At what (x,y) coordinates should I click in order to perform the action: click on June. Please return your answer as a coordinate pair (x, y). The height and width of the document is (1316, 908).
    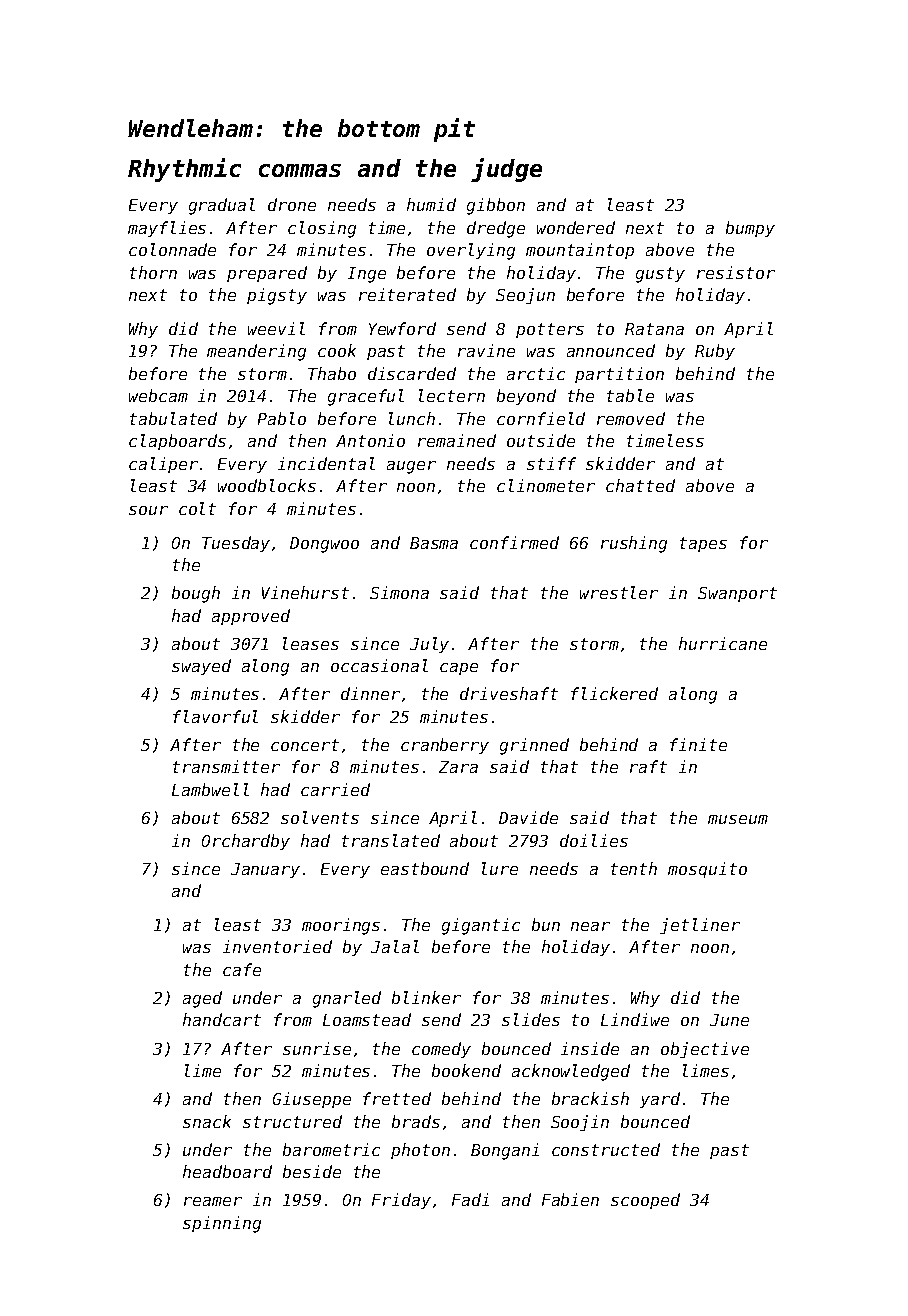
    Looking at the image, I should click on (729, 1020).
